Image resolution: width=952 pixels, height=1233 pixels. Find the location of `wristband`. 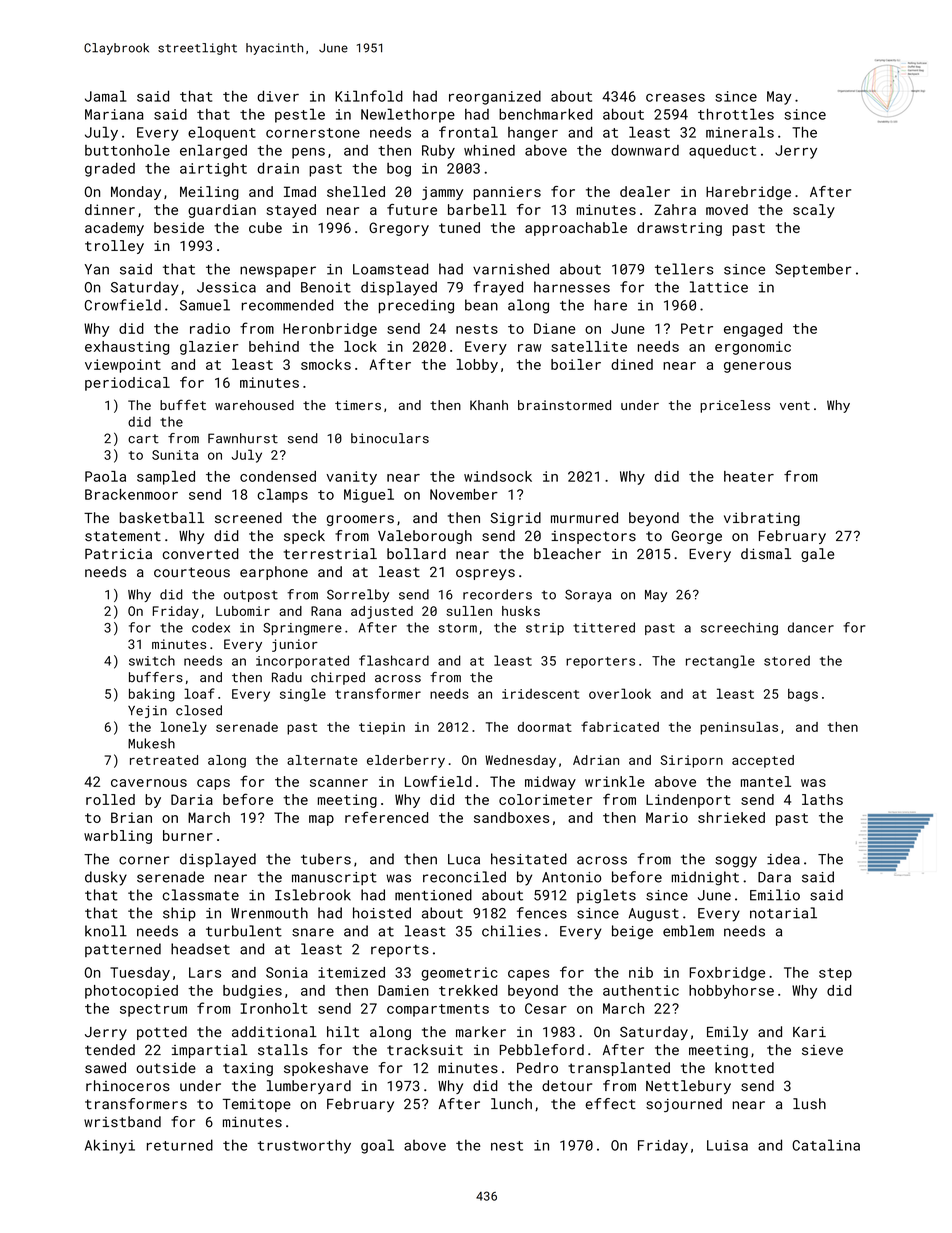

wristband is located at coordinates (122, 1122).
